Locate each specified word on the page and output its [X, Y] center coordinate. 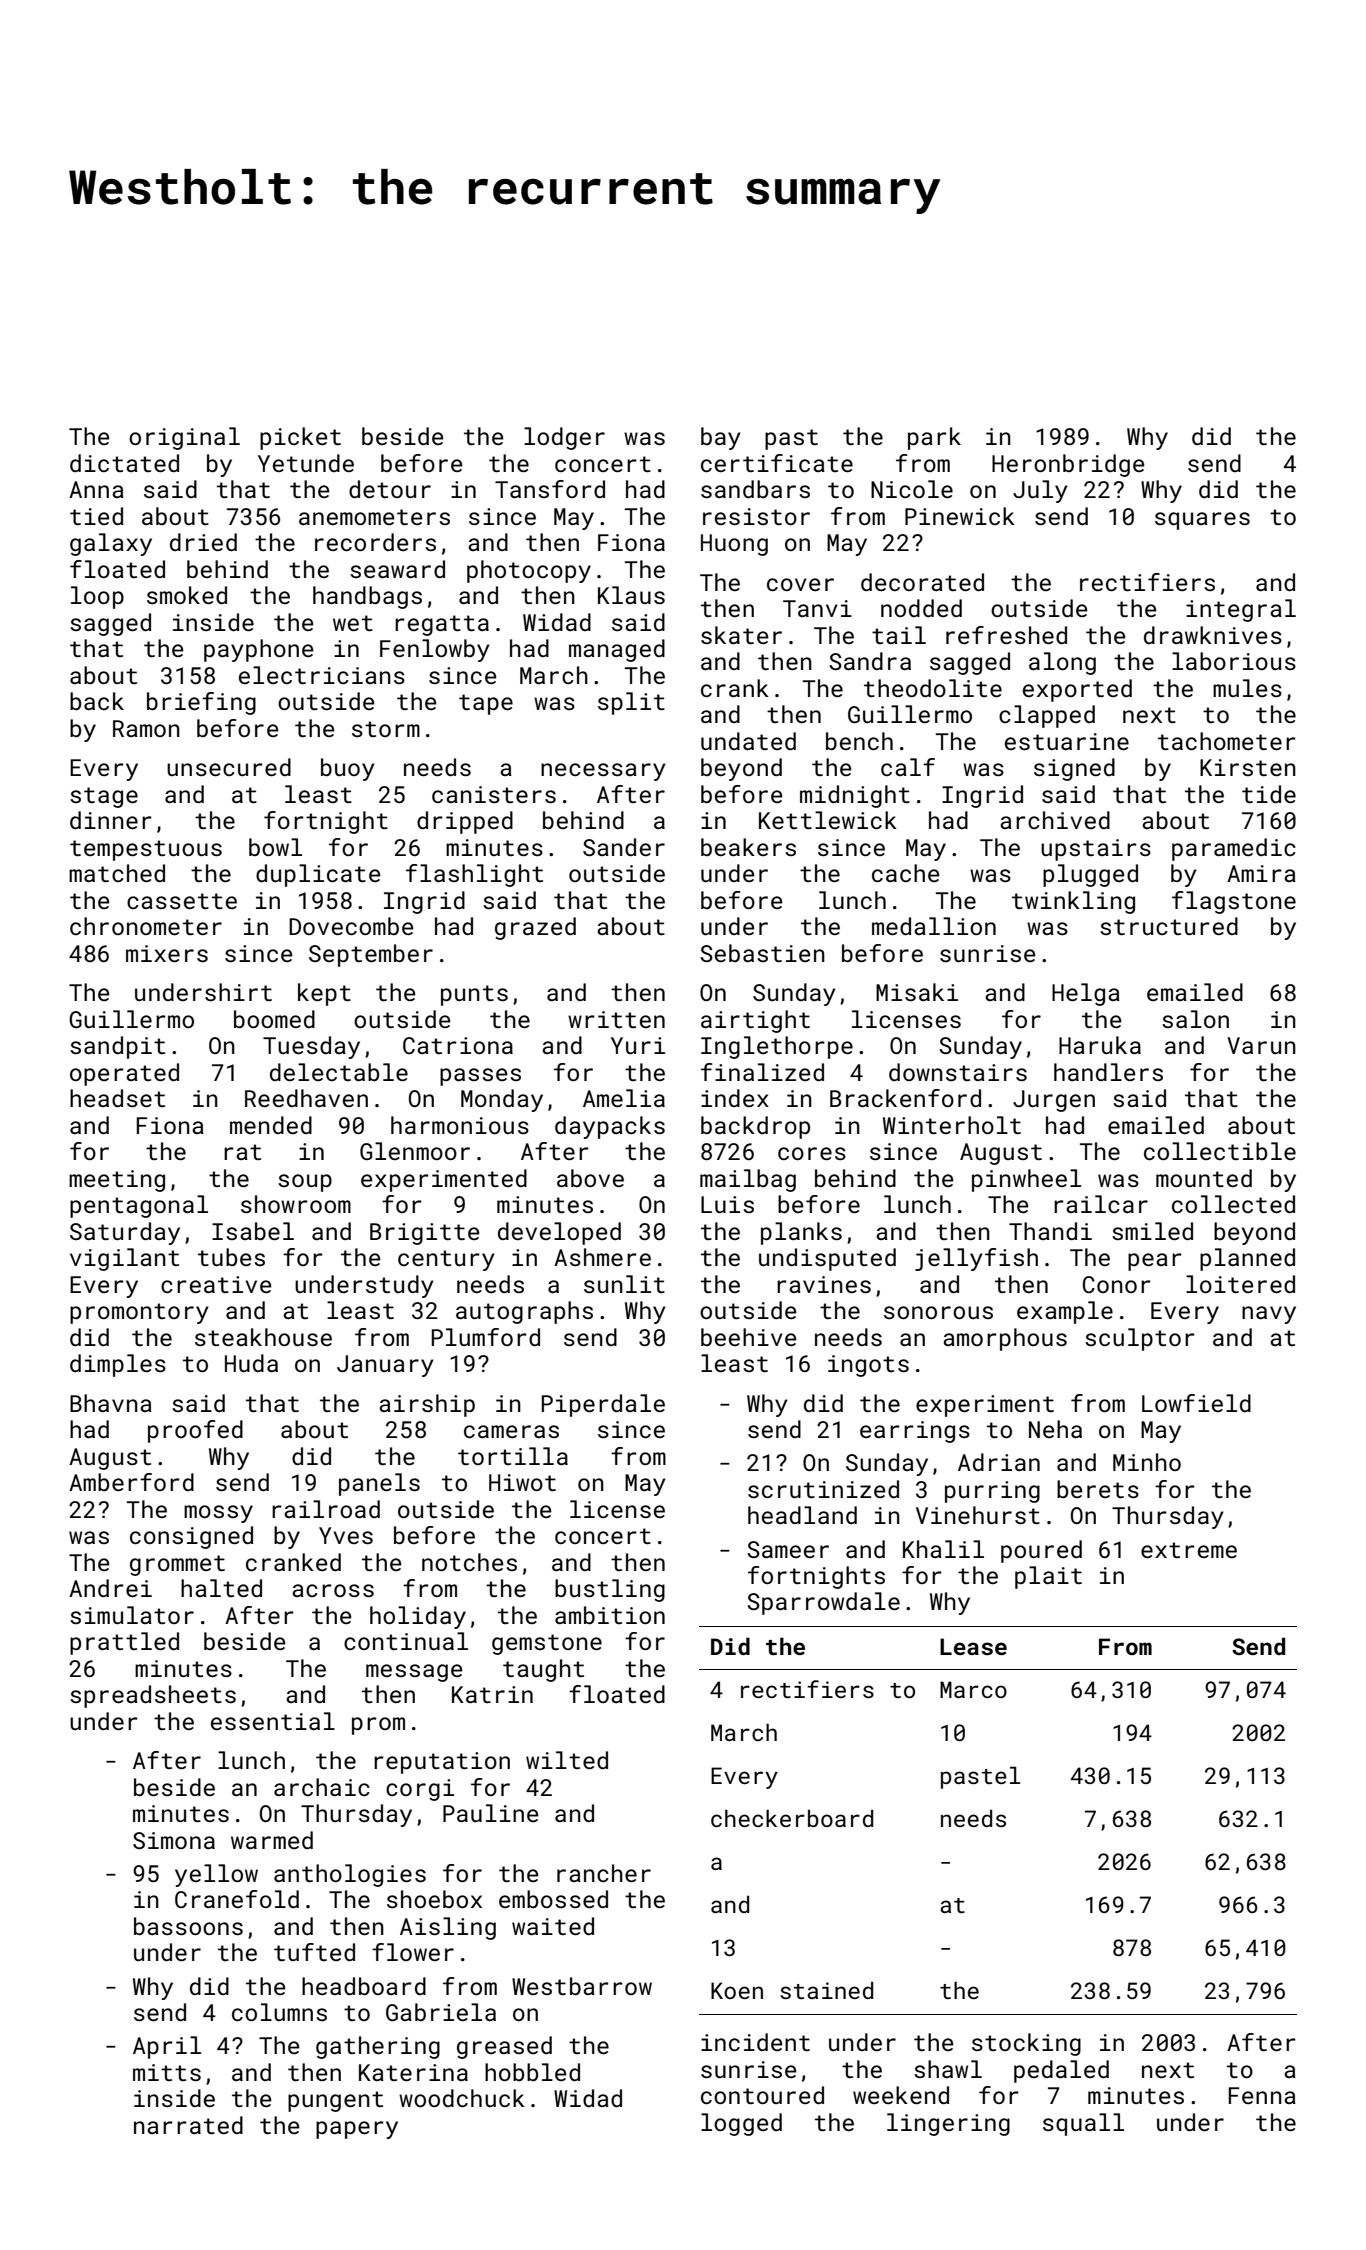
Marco [973, 1689]
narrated [188, 2125]
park [934, 438]
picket [300, 438]
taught [543, 1670]
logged [741, 2124]
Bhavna [111, 1403]
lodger [564, 438]
